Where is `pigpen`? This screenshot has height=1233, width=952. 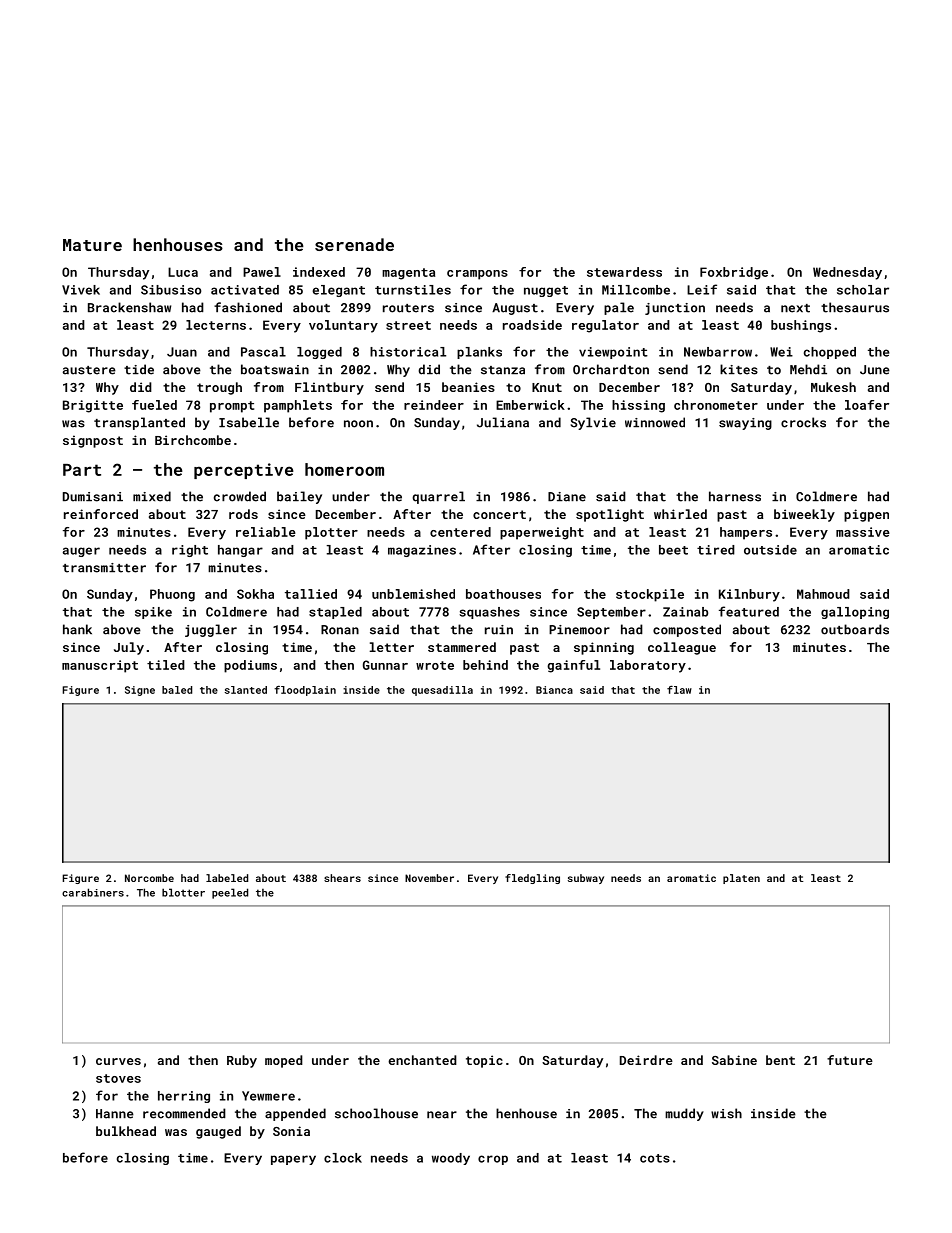 pigpen is located at coordinates (866, 515).
